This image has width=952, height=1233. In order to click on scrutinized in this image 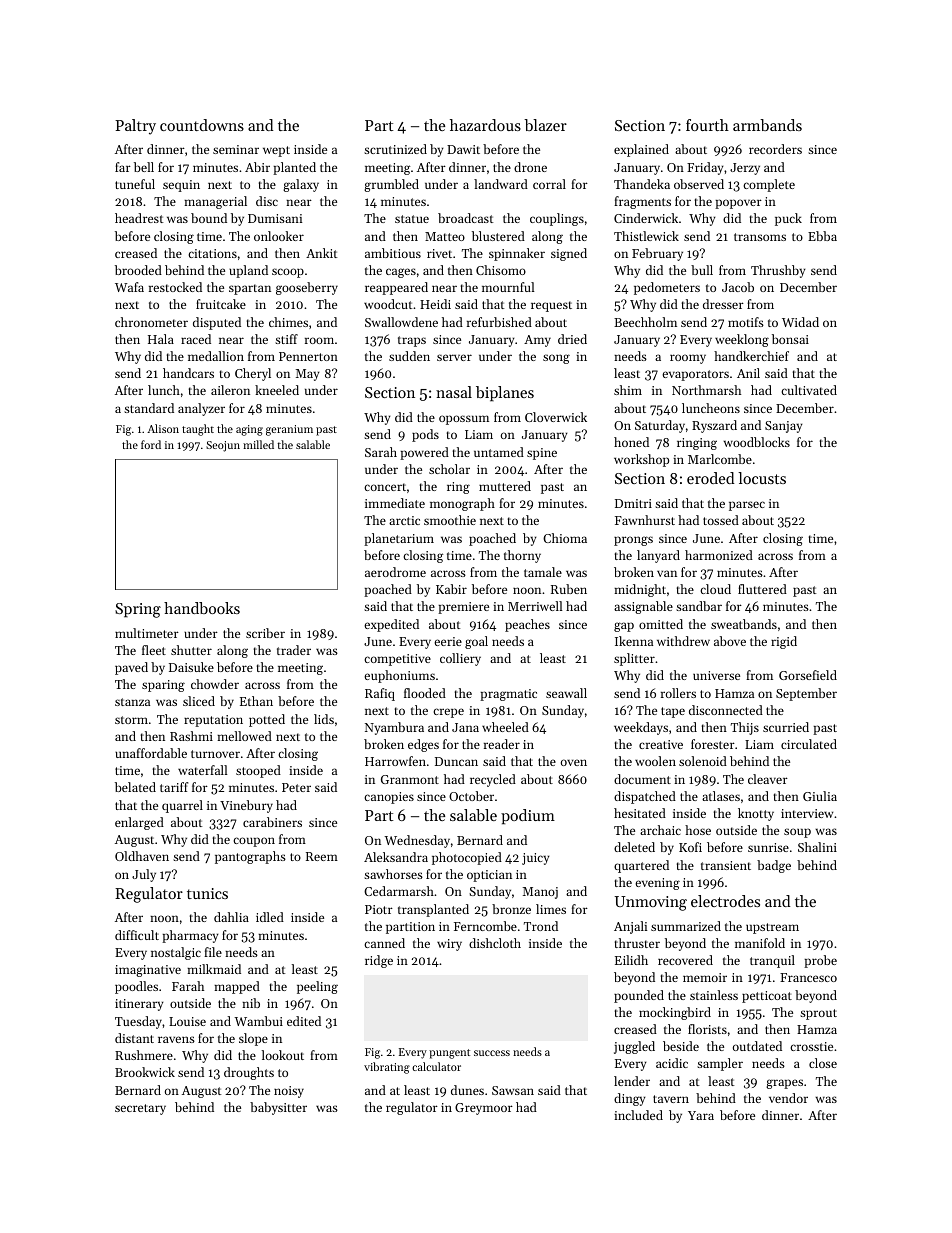, I will do `click(395, 149)`.
